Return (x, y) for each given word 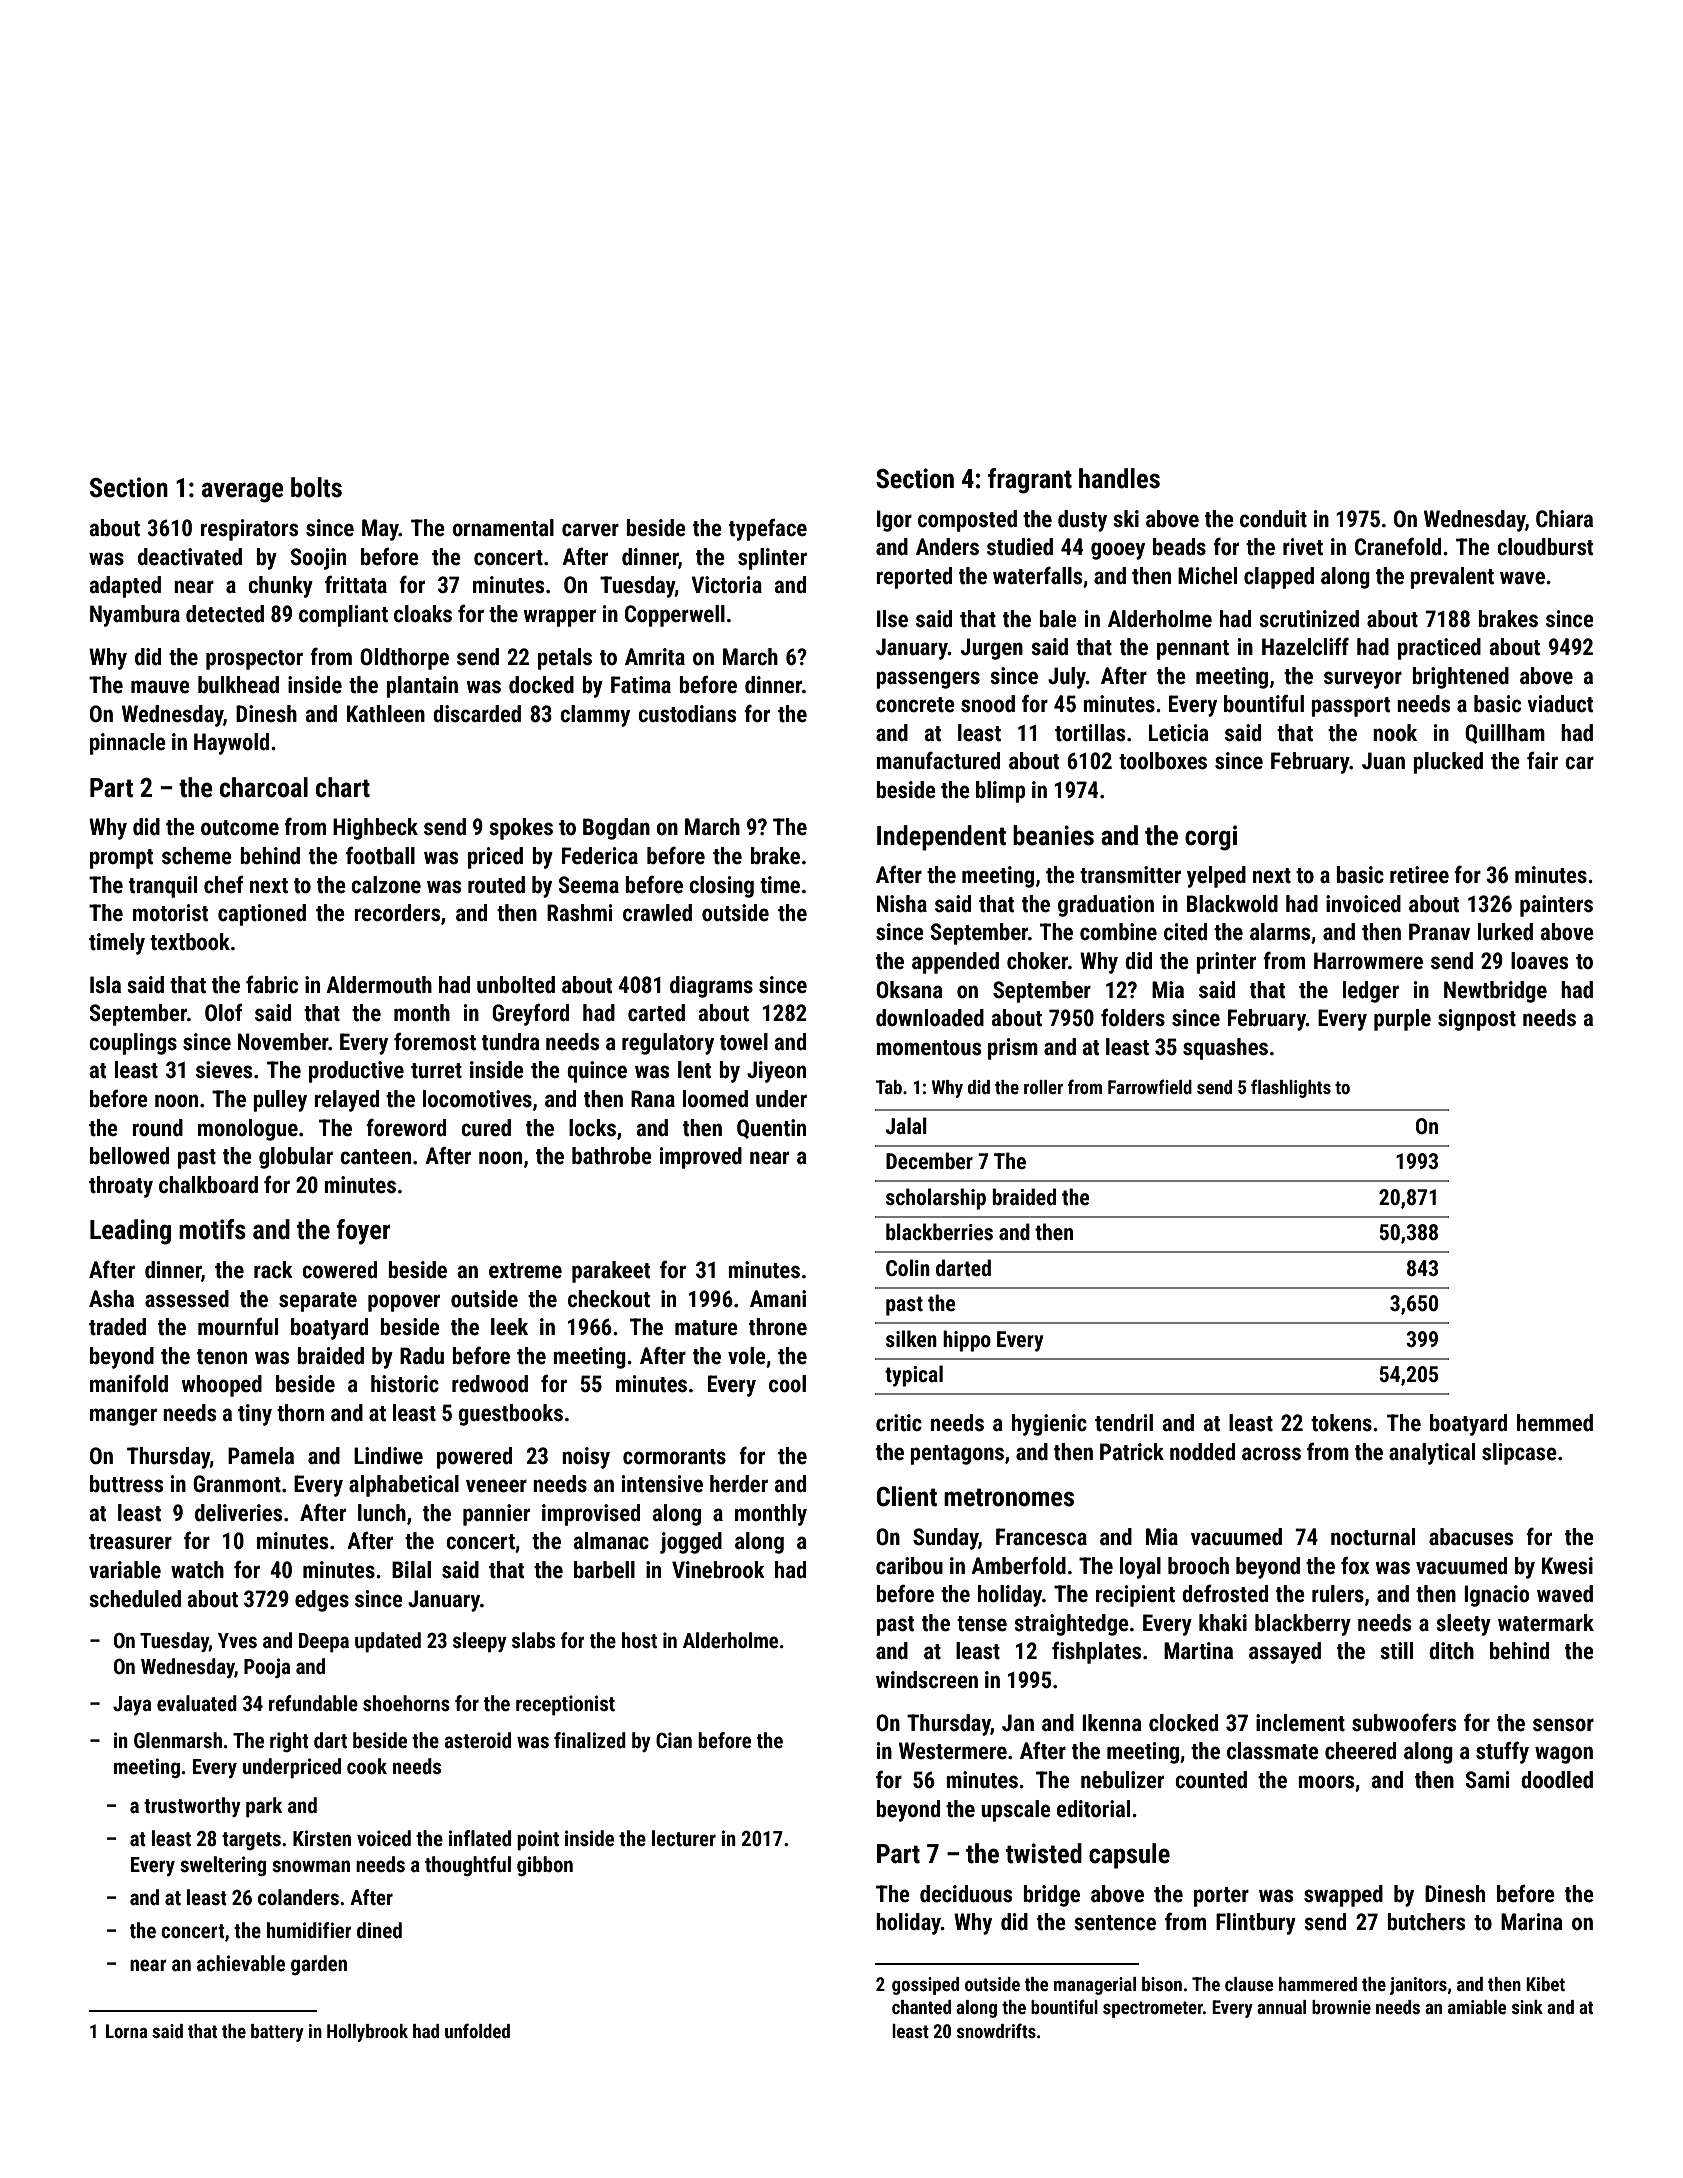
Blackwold (1232, 904)
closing (721, 887)
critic (899, 1423)
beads (1179, 547)
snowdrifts (996, 2030)
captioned (262, 915)
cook (367, 1766)
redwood (490, 1384)
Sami (1487, 1780)
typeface (768, 529)
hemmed (1555, 1423)
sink (1527, 2007)
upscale (1016, 1811)
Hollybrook (367, 2033)
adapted (125, 587)
